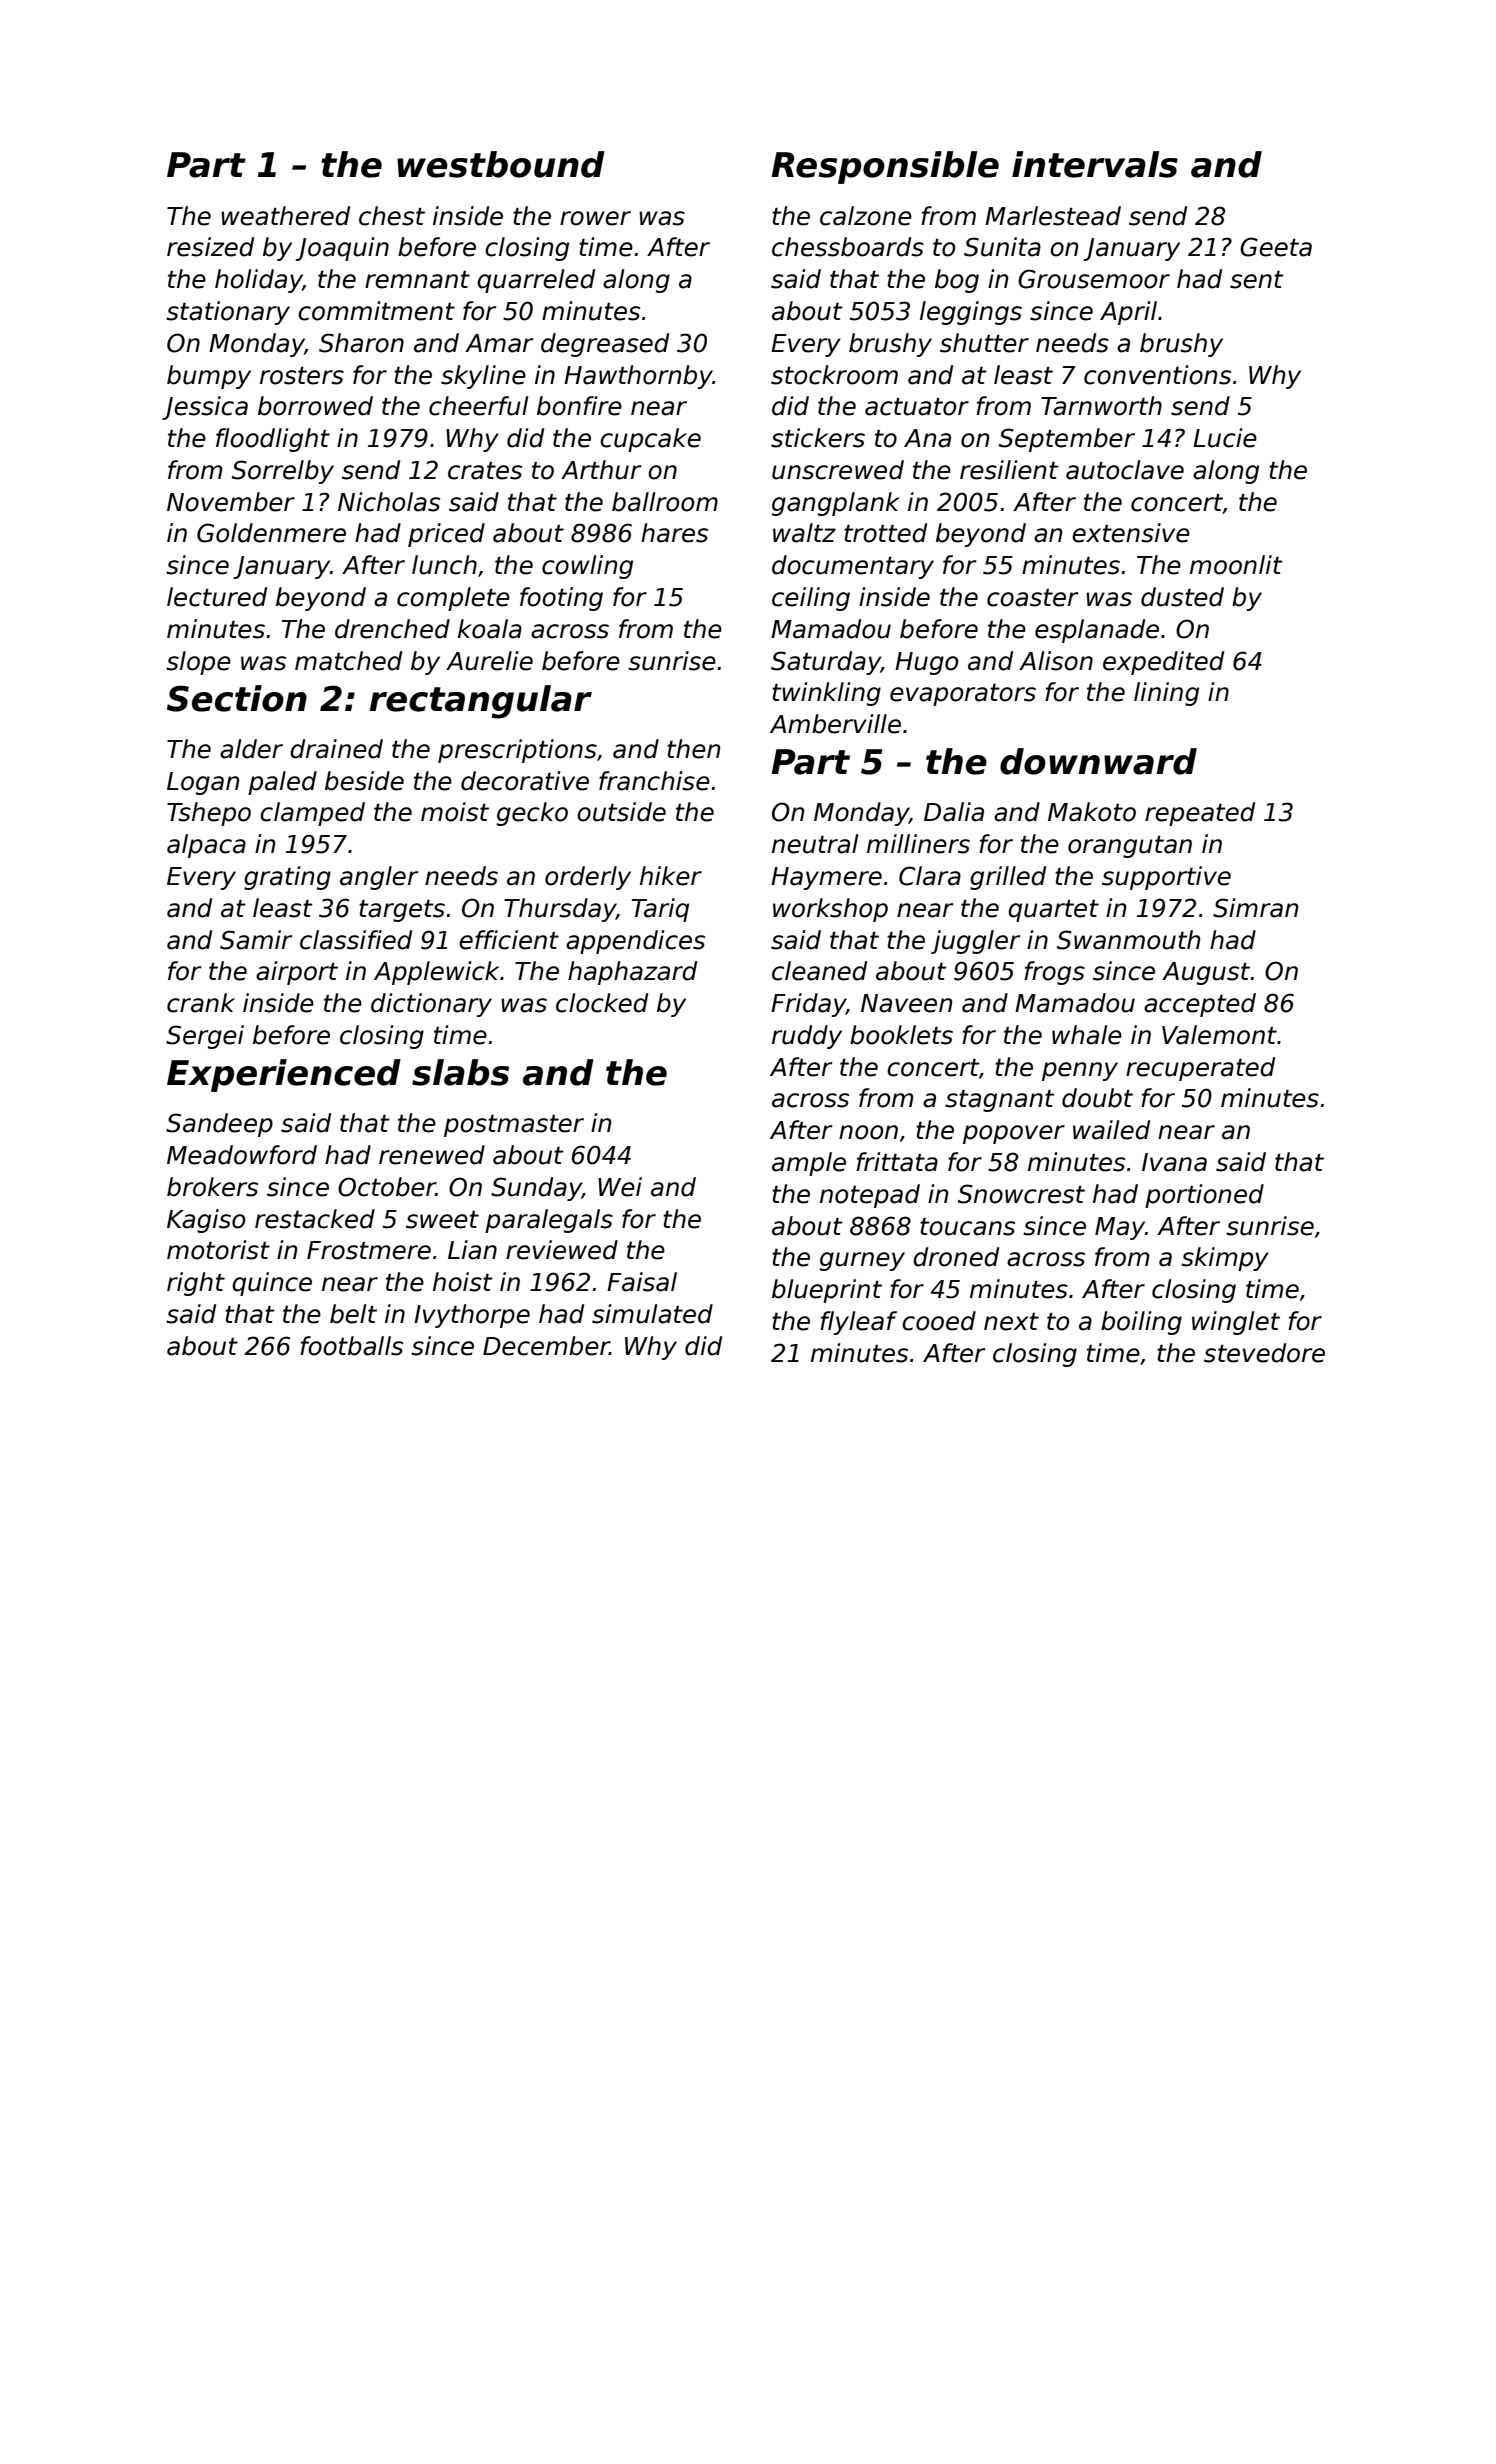 The height and width of the image is (2464, 1496). I want to click on lining, so click(1166, 694).
